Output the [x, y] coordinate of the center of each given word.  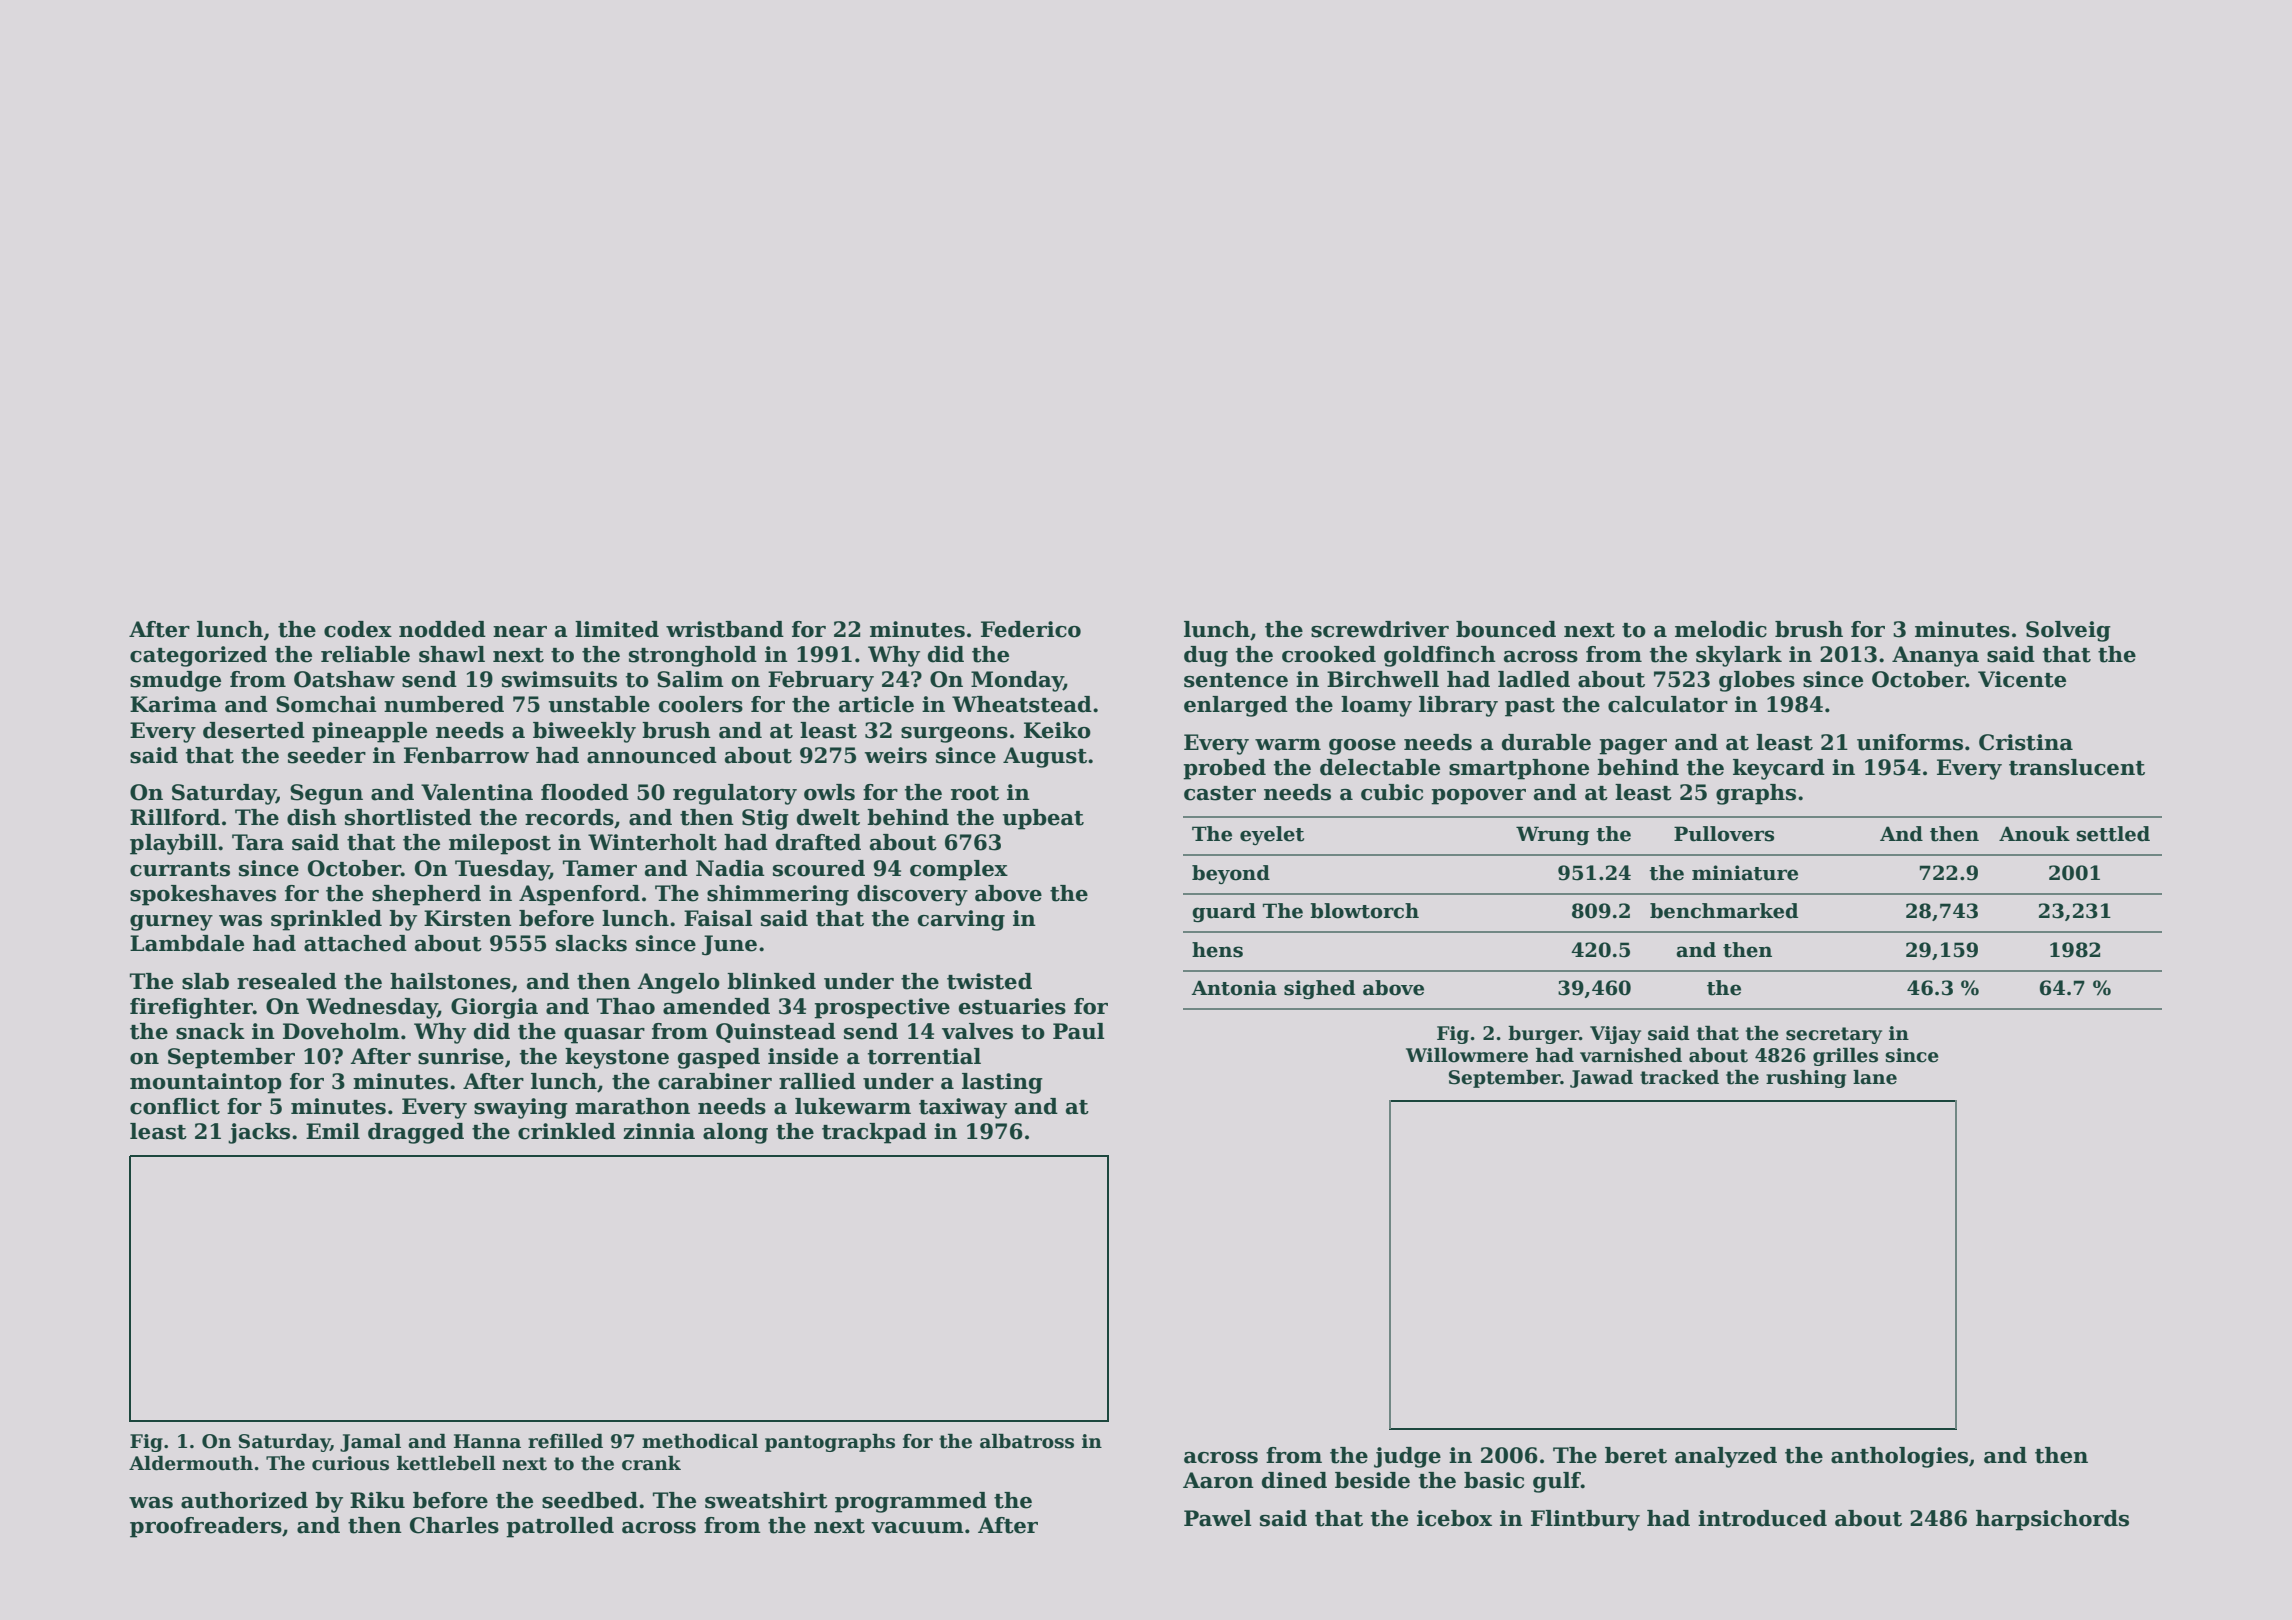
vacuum [917, 1528]
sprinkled [326, 920]
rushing [1806, 1079]
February [821, 681]
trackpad [874, 1133]
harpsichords [2052, 1520]
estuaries [1012, 1006]
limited [617, 629]
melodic [1721, 629]
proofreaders [206, 1527]
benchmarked [1724, 911]
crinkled [567, 1131]
